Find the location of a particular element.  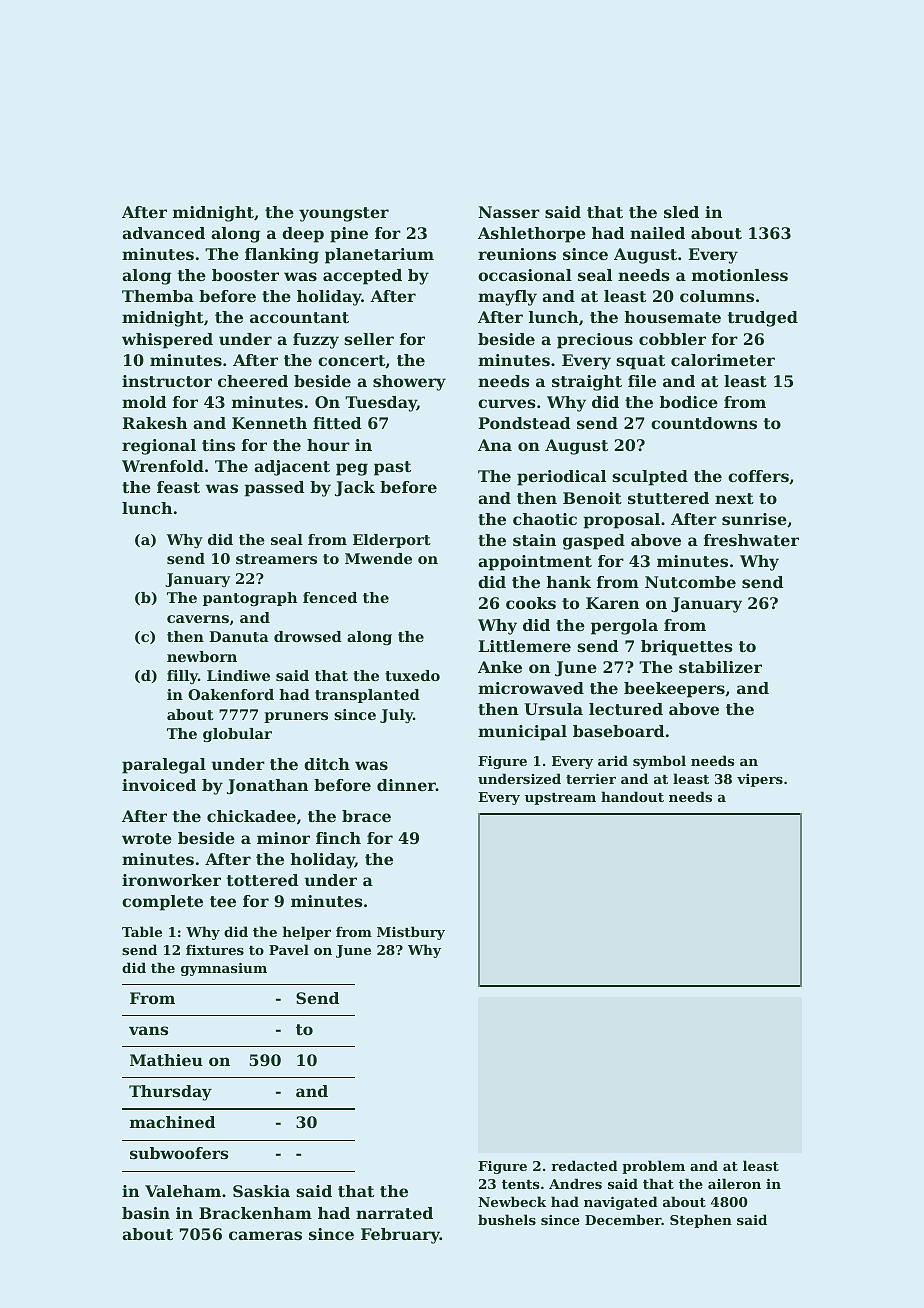

Jack is located at coordinates (355, 489).
